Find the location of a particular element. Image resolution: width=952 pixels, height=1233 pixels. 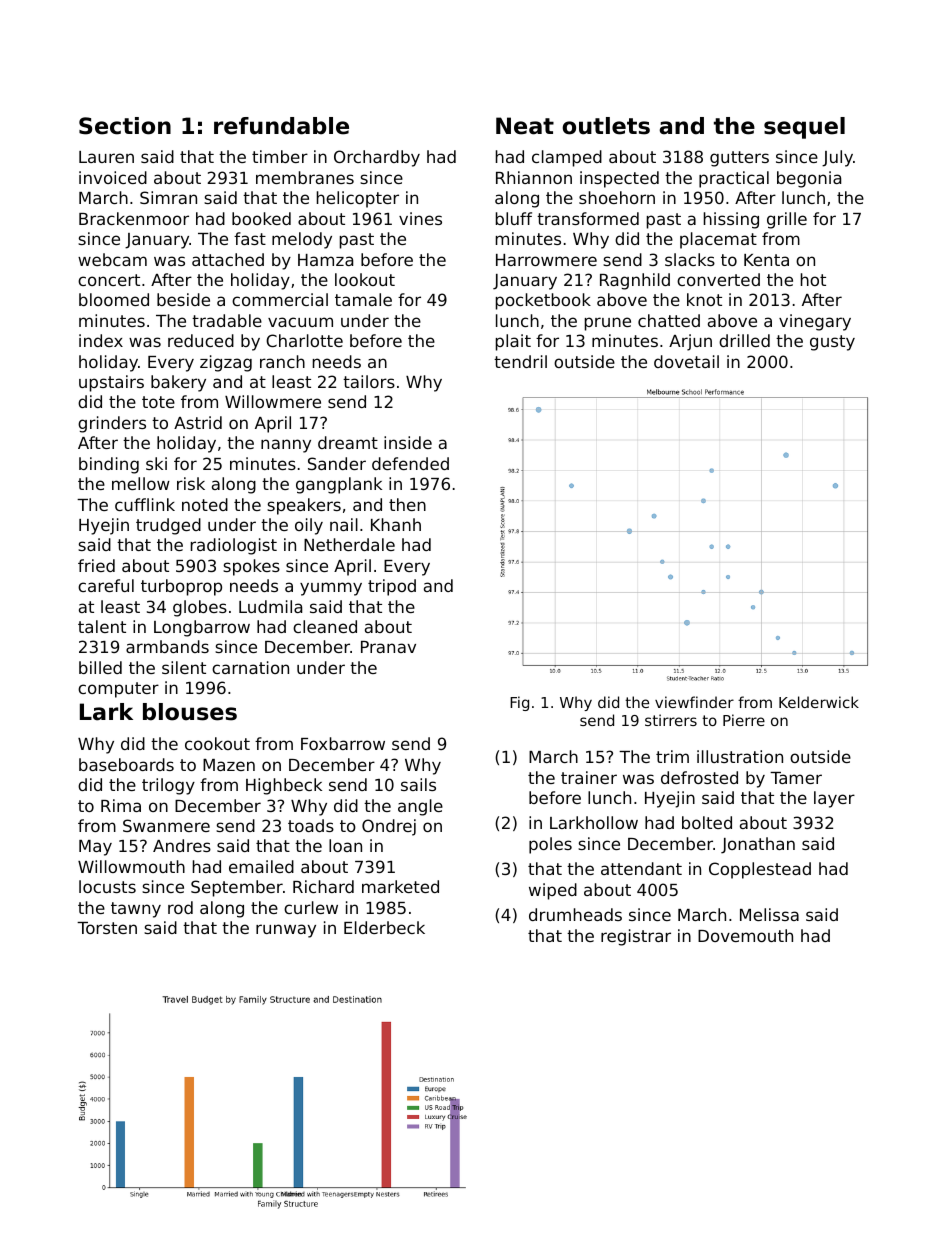

refundable is located at coordinates (281, 126).
